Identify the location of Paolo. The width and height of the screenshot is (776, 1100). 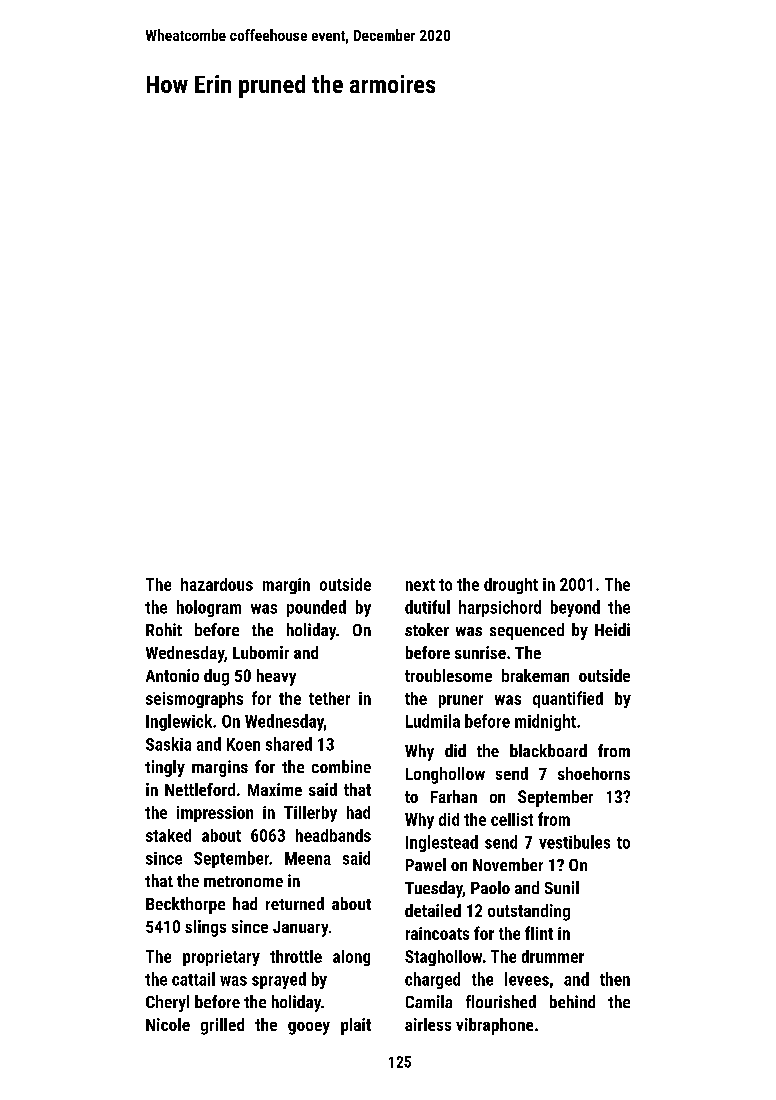
(490, 887).
